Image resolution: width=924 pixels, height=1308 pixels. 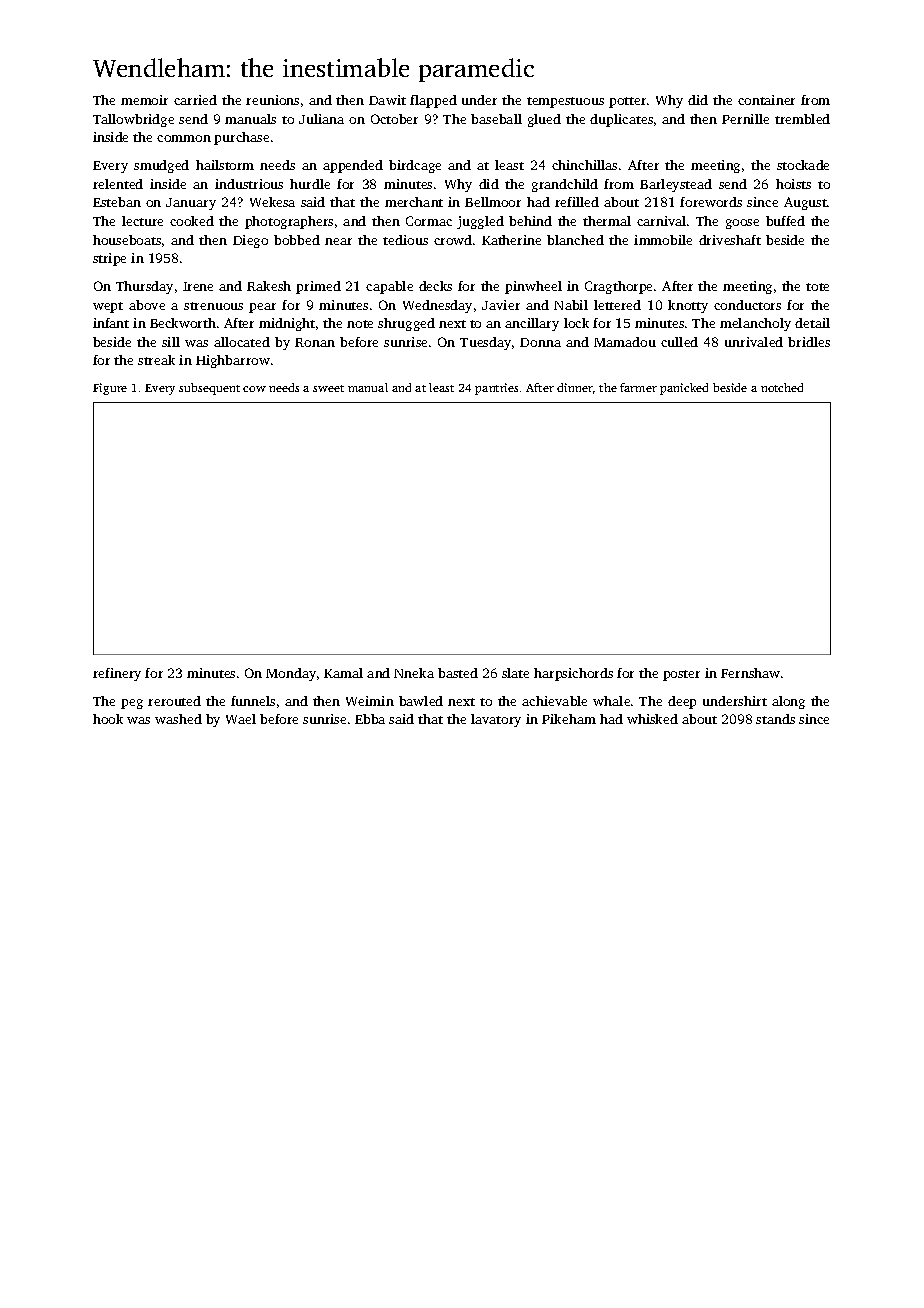 I want to click on Figure, so click(x=110, y=389).
